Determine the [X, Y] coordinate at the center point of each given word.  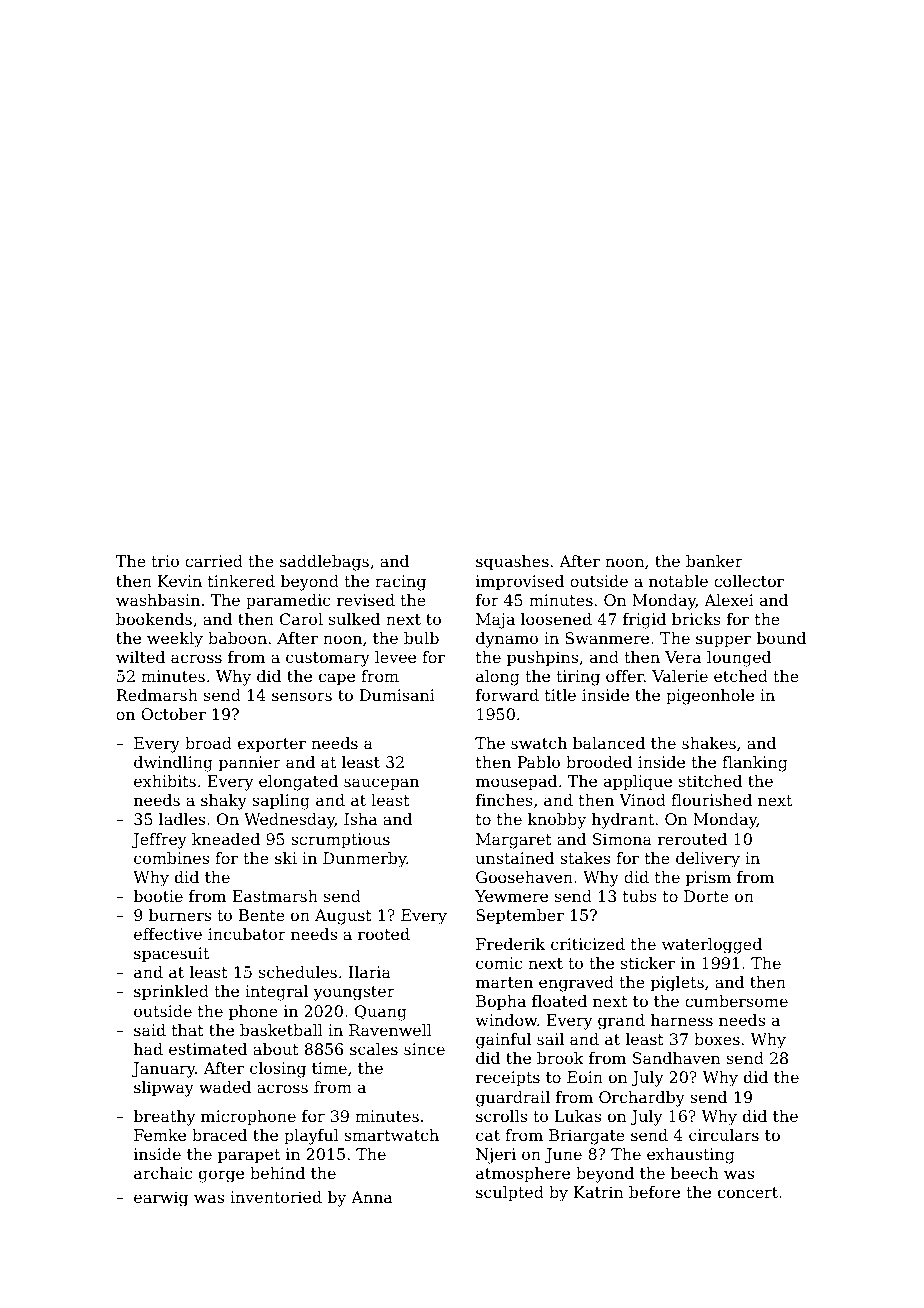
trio [165, 561]
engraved [576, 984]
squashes [512, 563]
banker [714, 561]
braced [219, 1135]
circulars [724, 1135]
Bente [262, 915]
